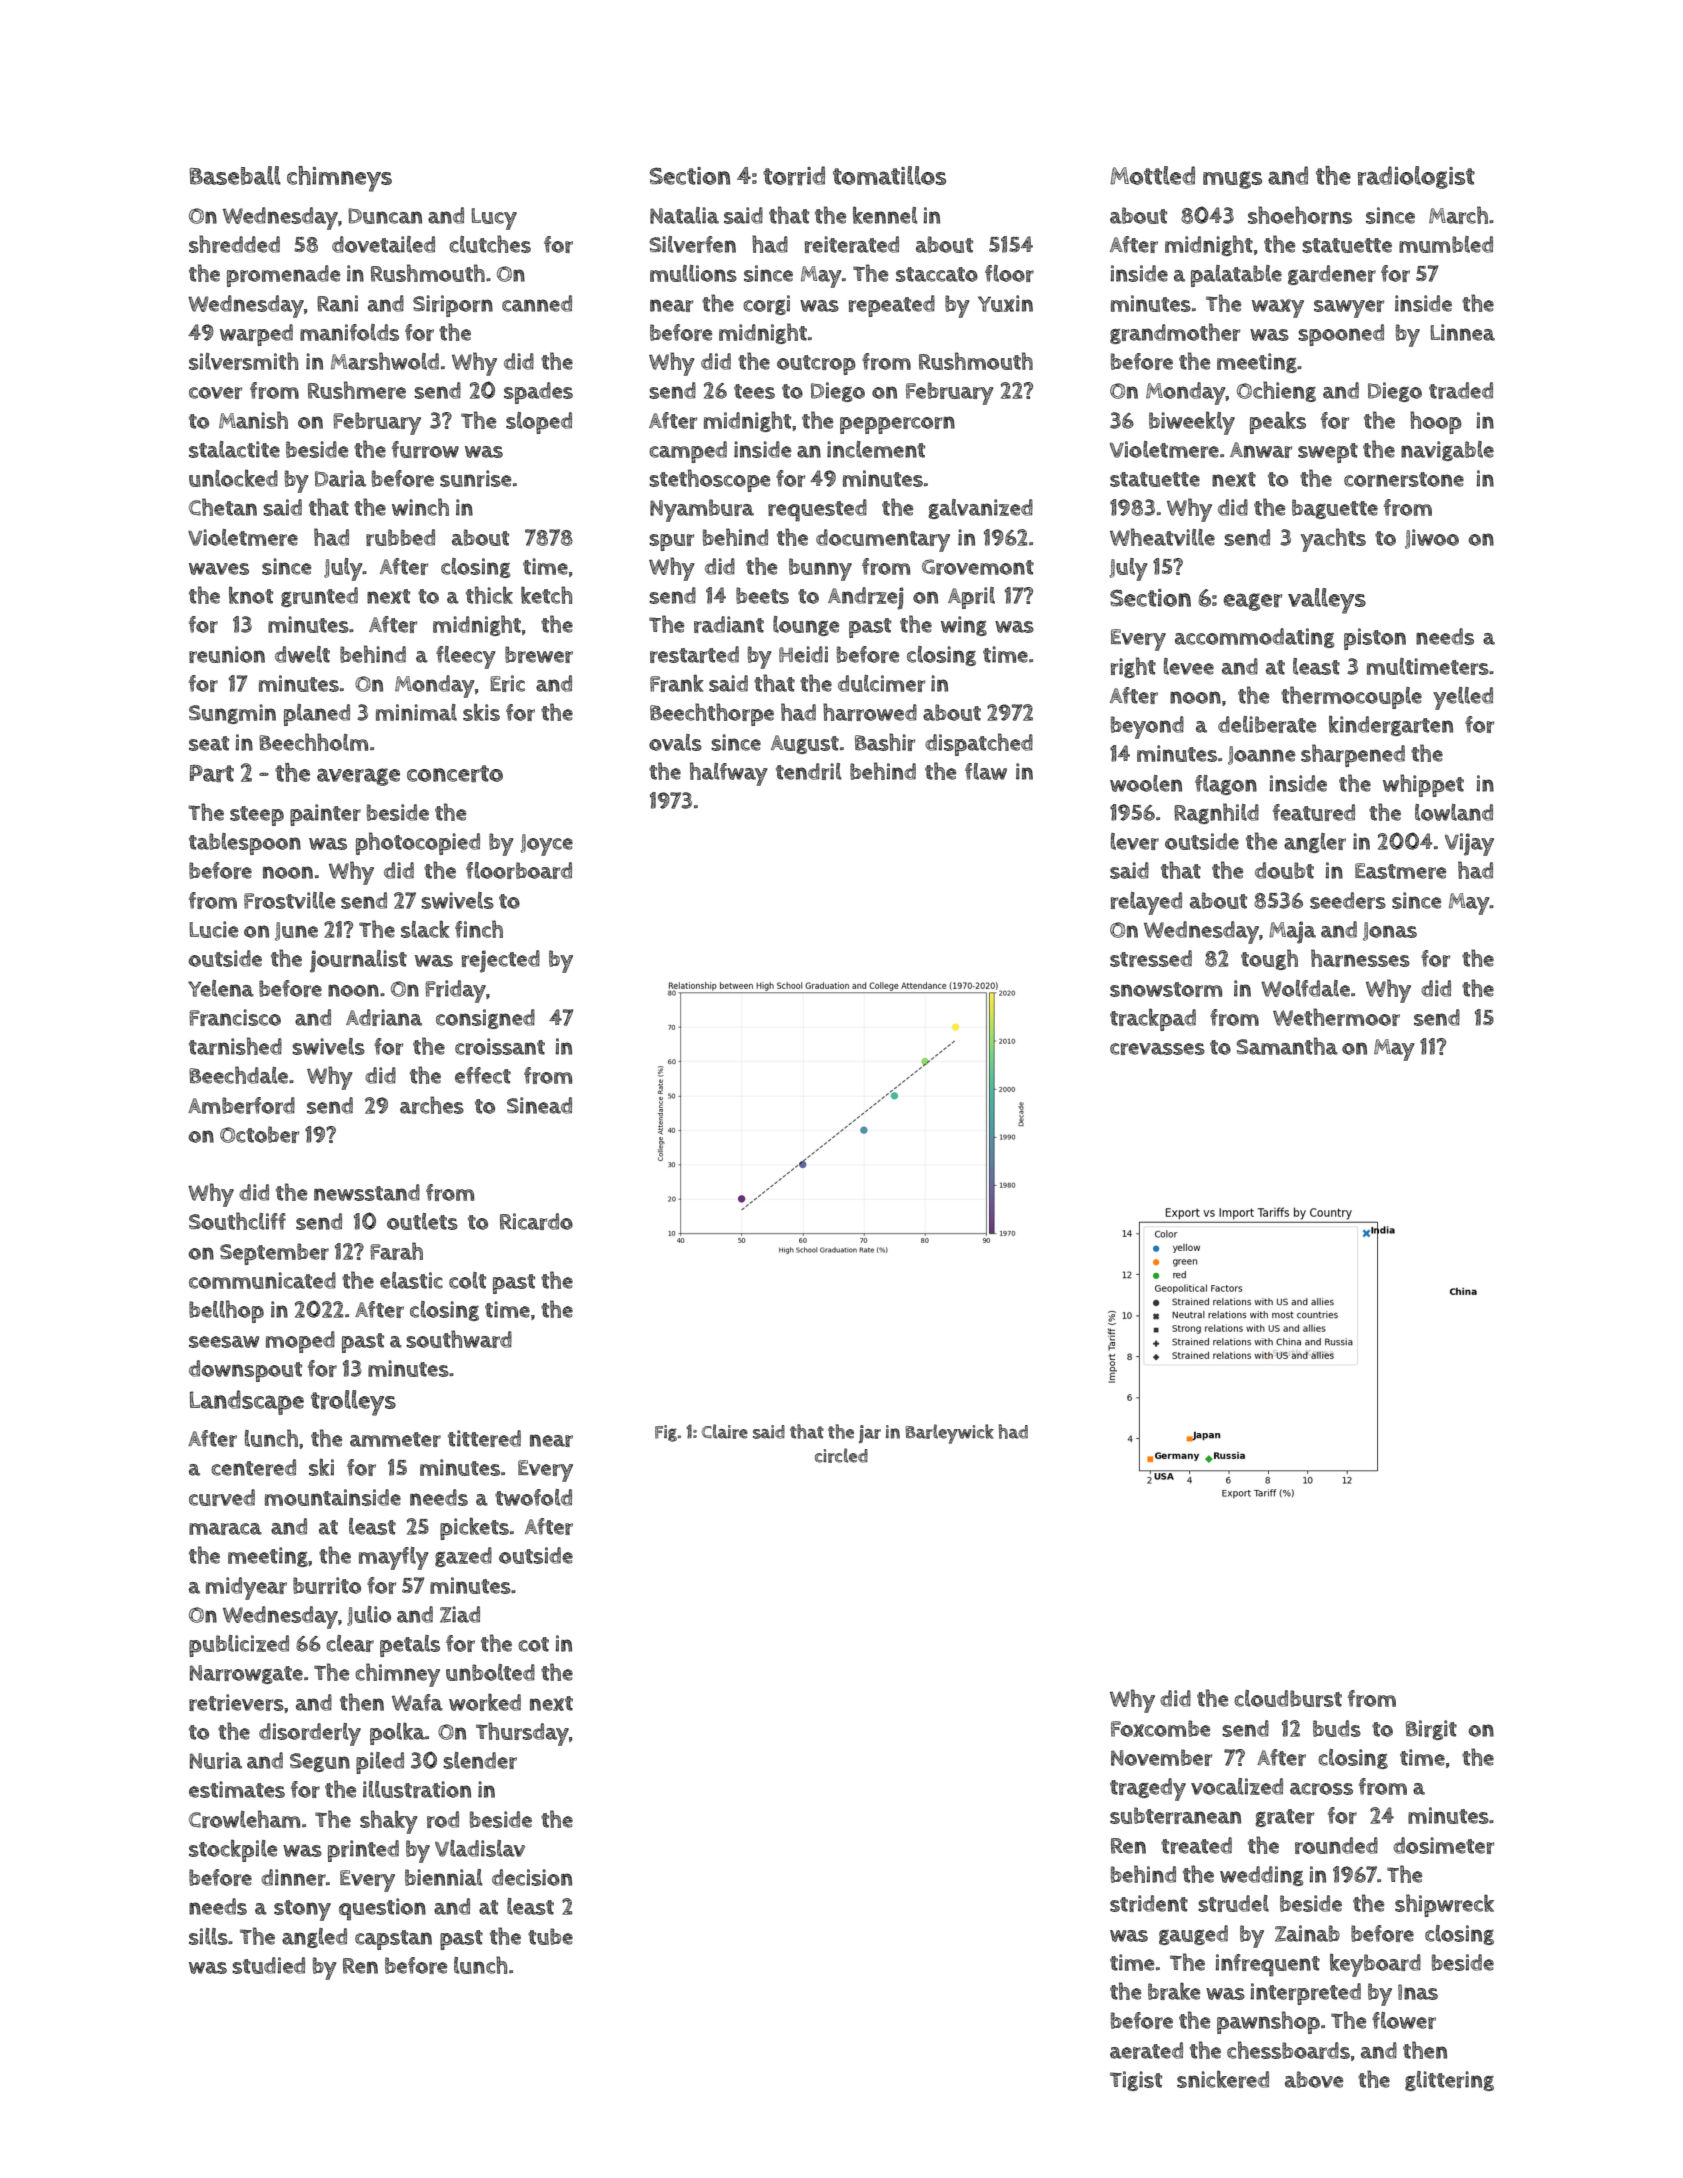 The width and height of the screenshot is (1683, 2178). What do you see at coordinates (484, 1438) in the screenshot?
I see `tittered` at bounding box center [484, 1438].
